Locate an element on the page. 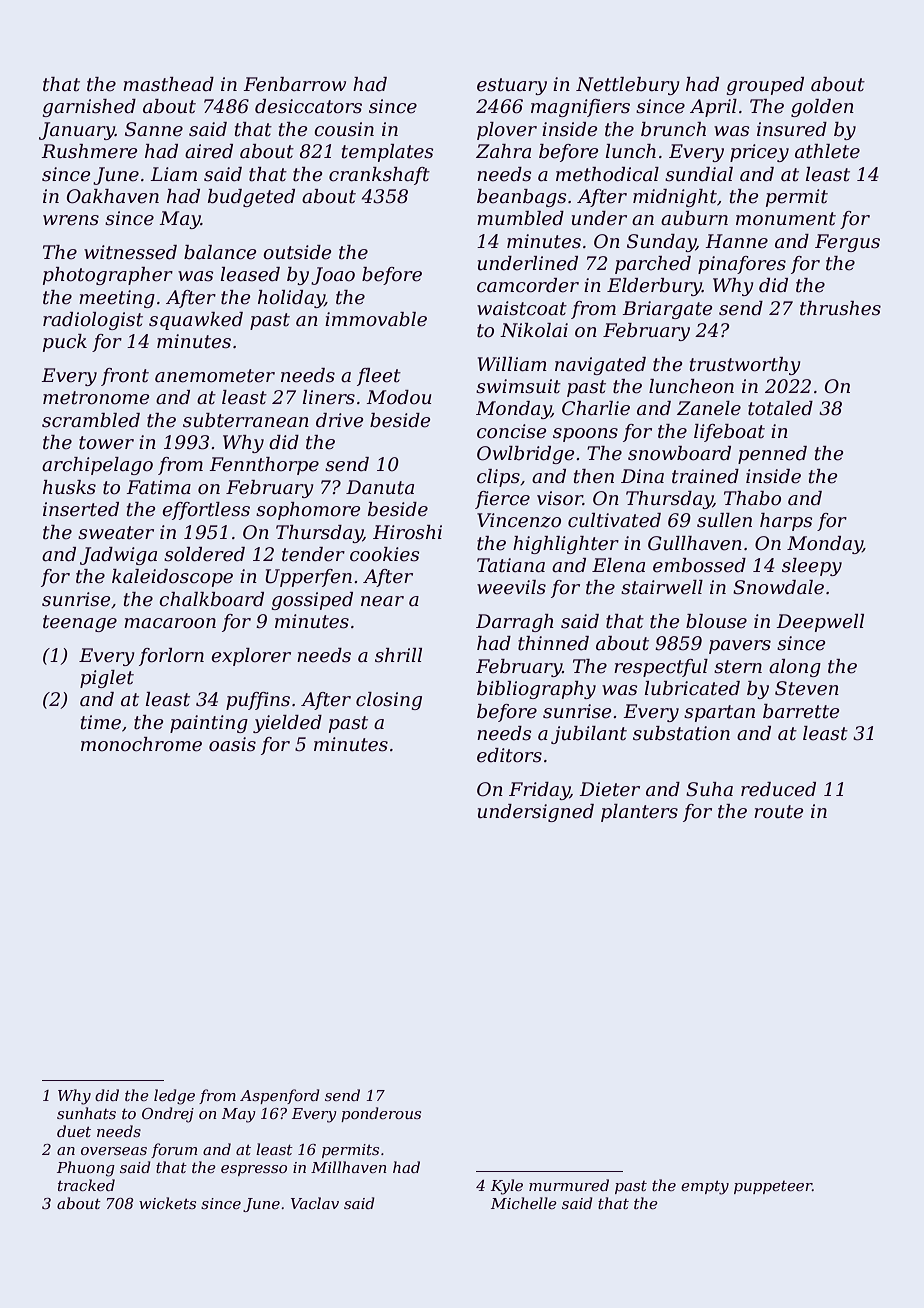 This page has width=924, height=1308. grouped is located at coordinates (765, 86).
